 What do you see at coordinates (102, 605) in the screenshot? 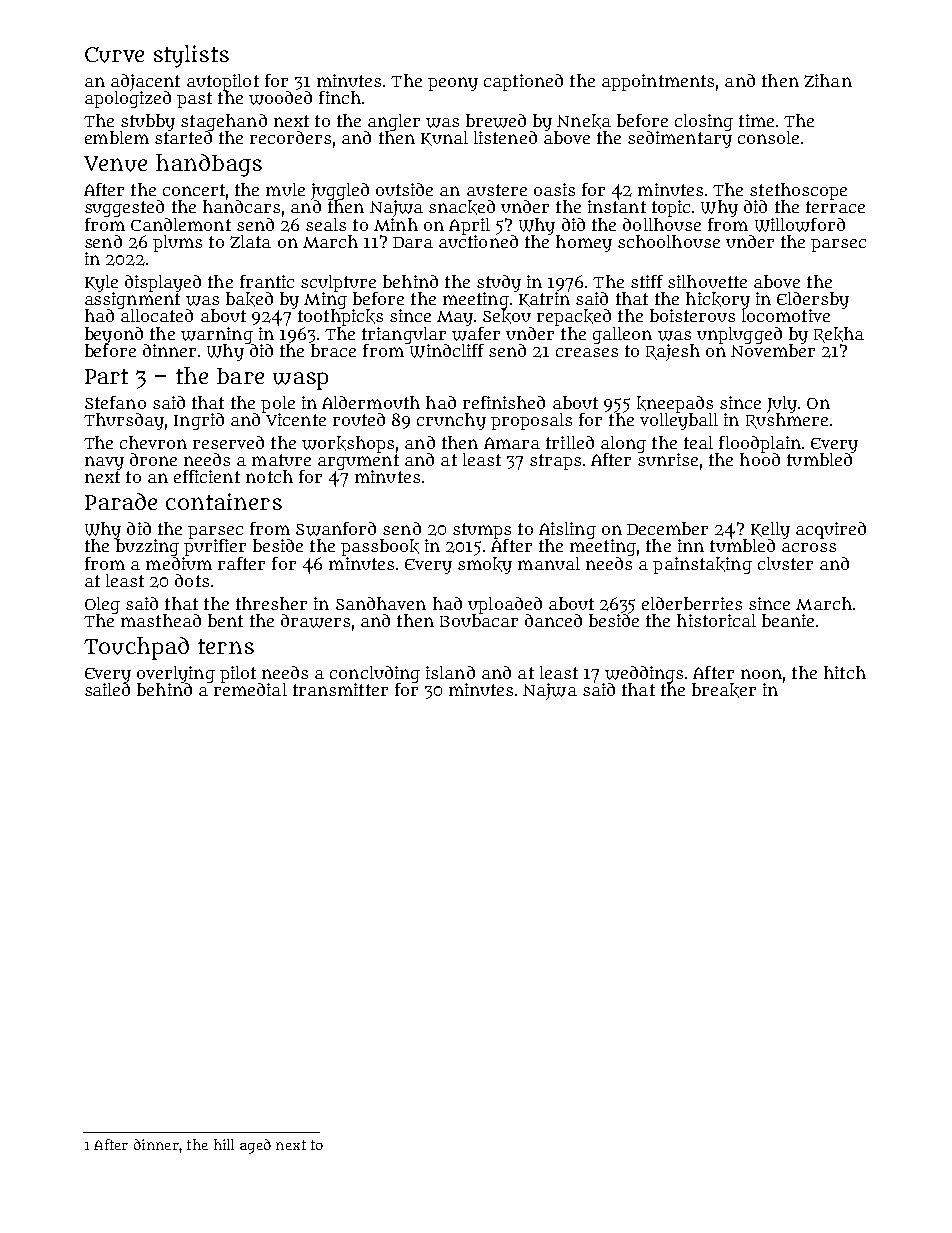
I see `Oleg` at bounding box center [102, 605].
